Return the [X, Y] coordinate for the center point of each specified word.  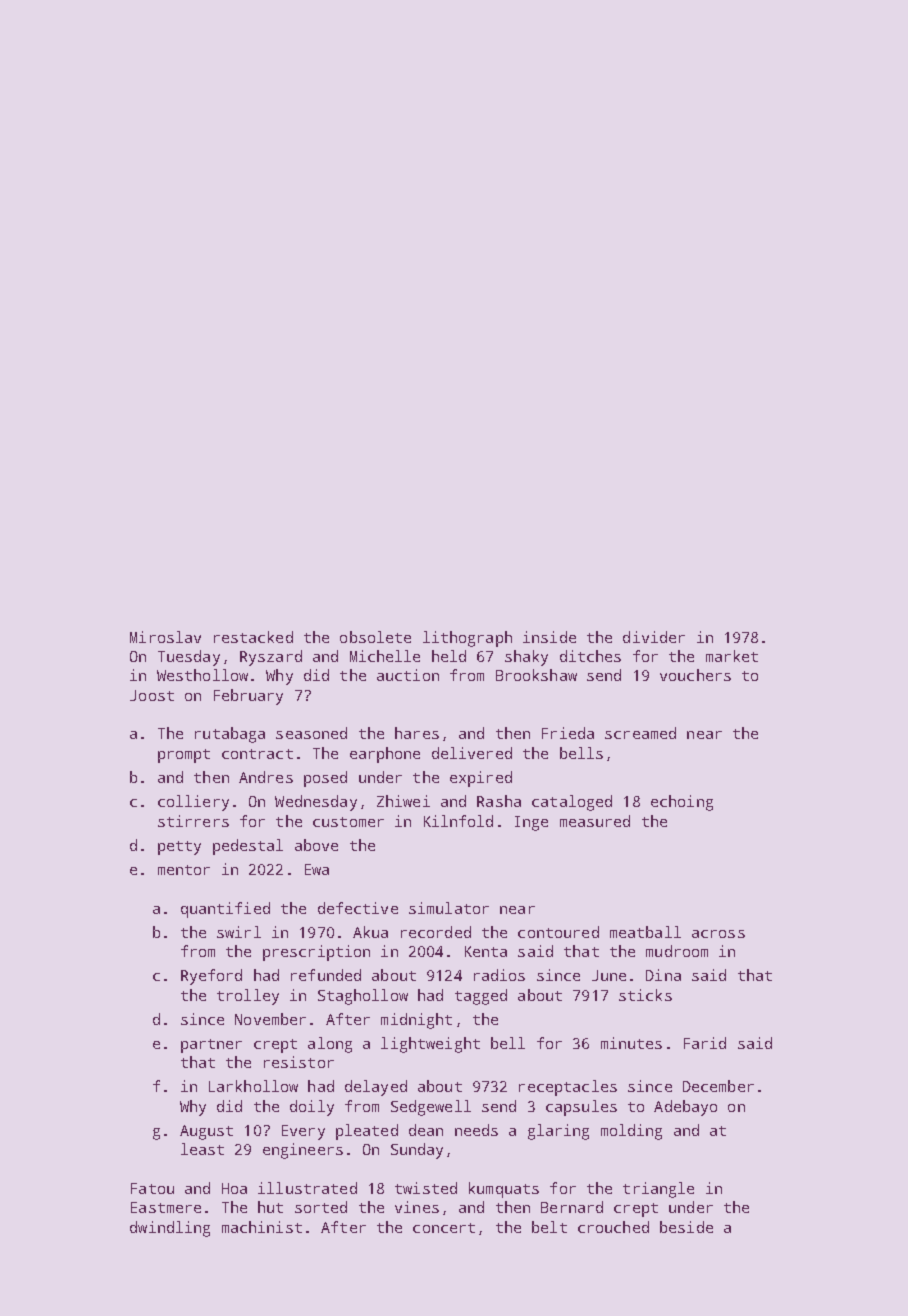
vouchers [695, 675]
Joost [152, 695]
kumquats [504, 1190]
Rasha [499, 801]
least [202, 1149]
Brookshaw [536, 675]
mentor [184, 870]
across [718, 934]
